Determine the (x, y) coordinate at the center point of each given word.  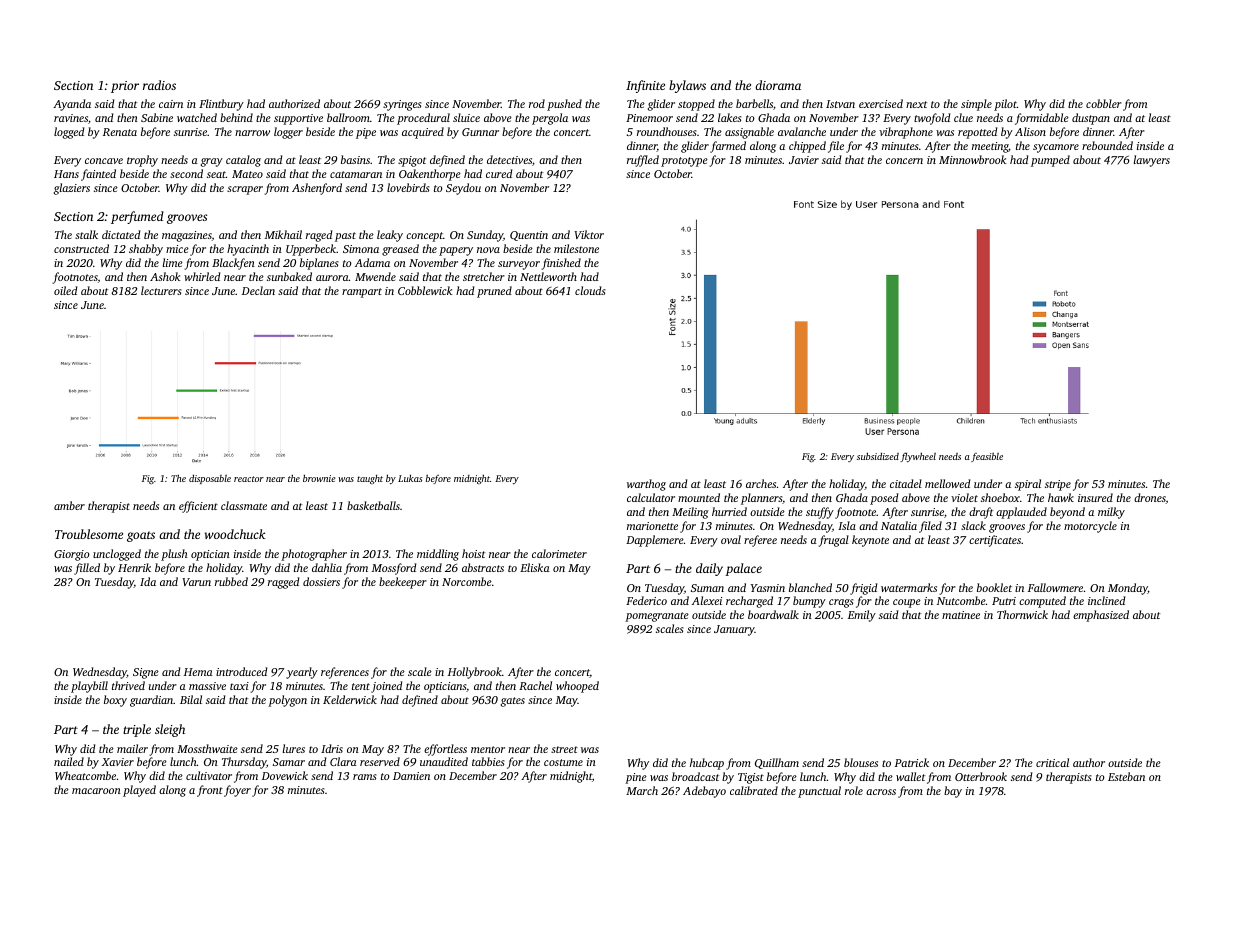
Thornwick (1022, 614)
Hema (198, 672)
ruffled (643, 161)
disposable (210, 479)
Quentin (529, 236)
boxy (115, 701)
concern (904, 161)
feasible (987, 457)
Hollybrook (475, 673)
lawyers (1152, 161)
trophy (142, 161)
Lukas (410, 478)
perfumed (137, 217)
